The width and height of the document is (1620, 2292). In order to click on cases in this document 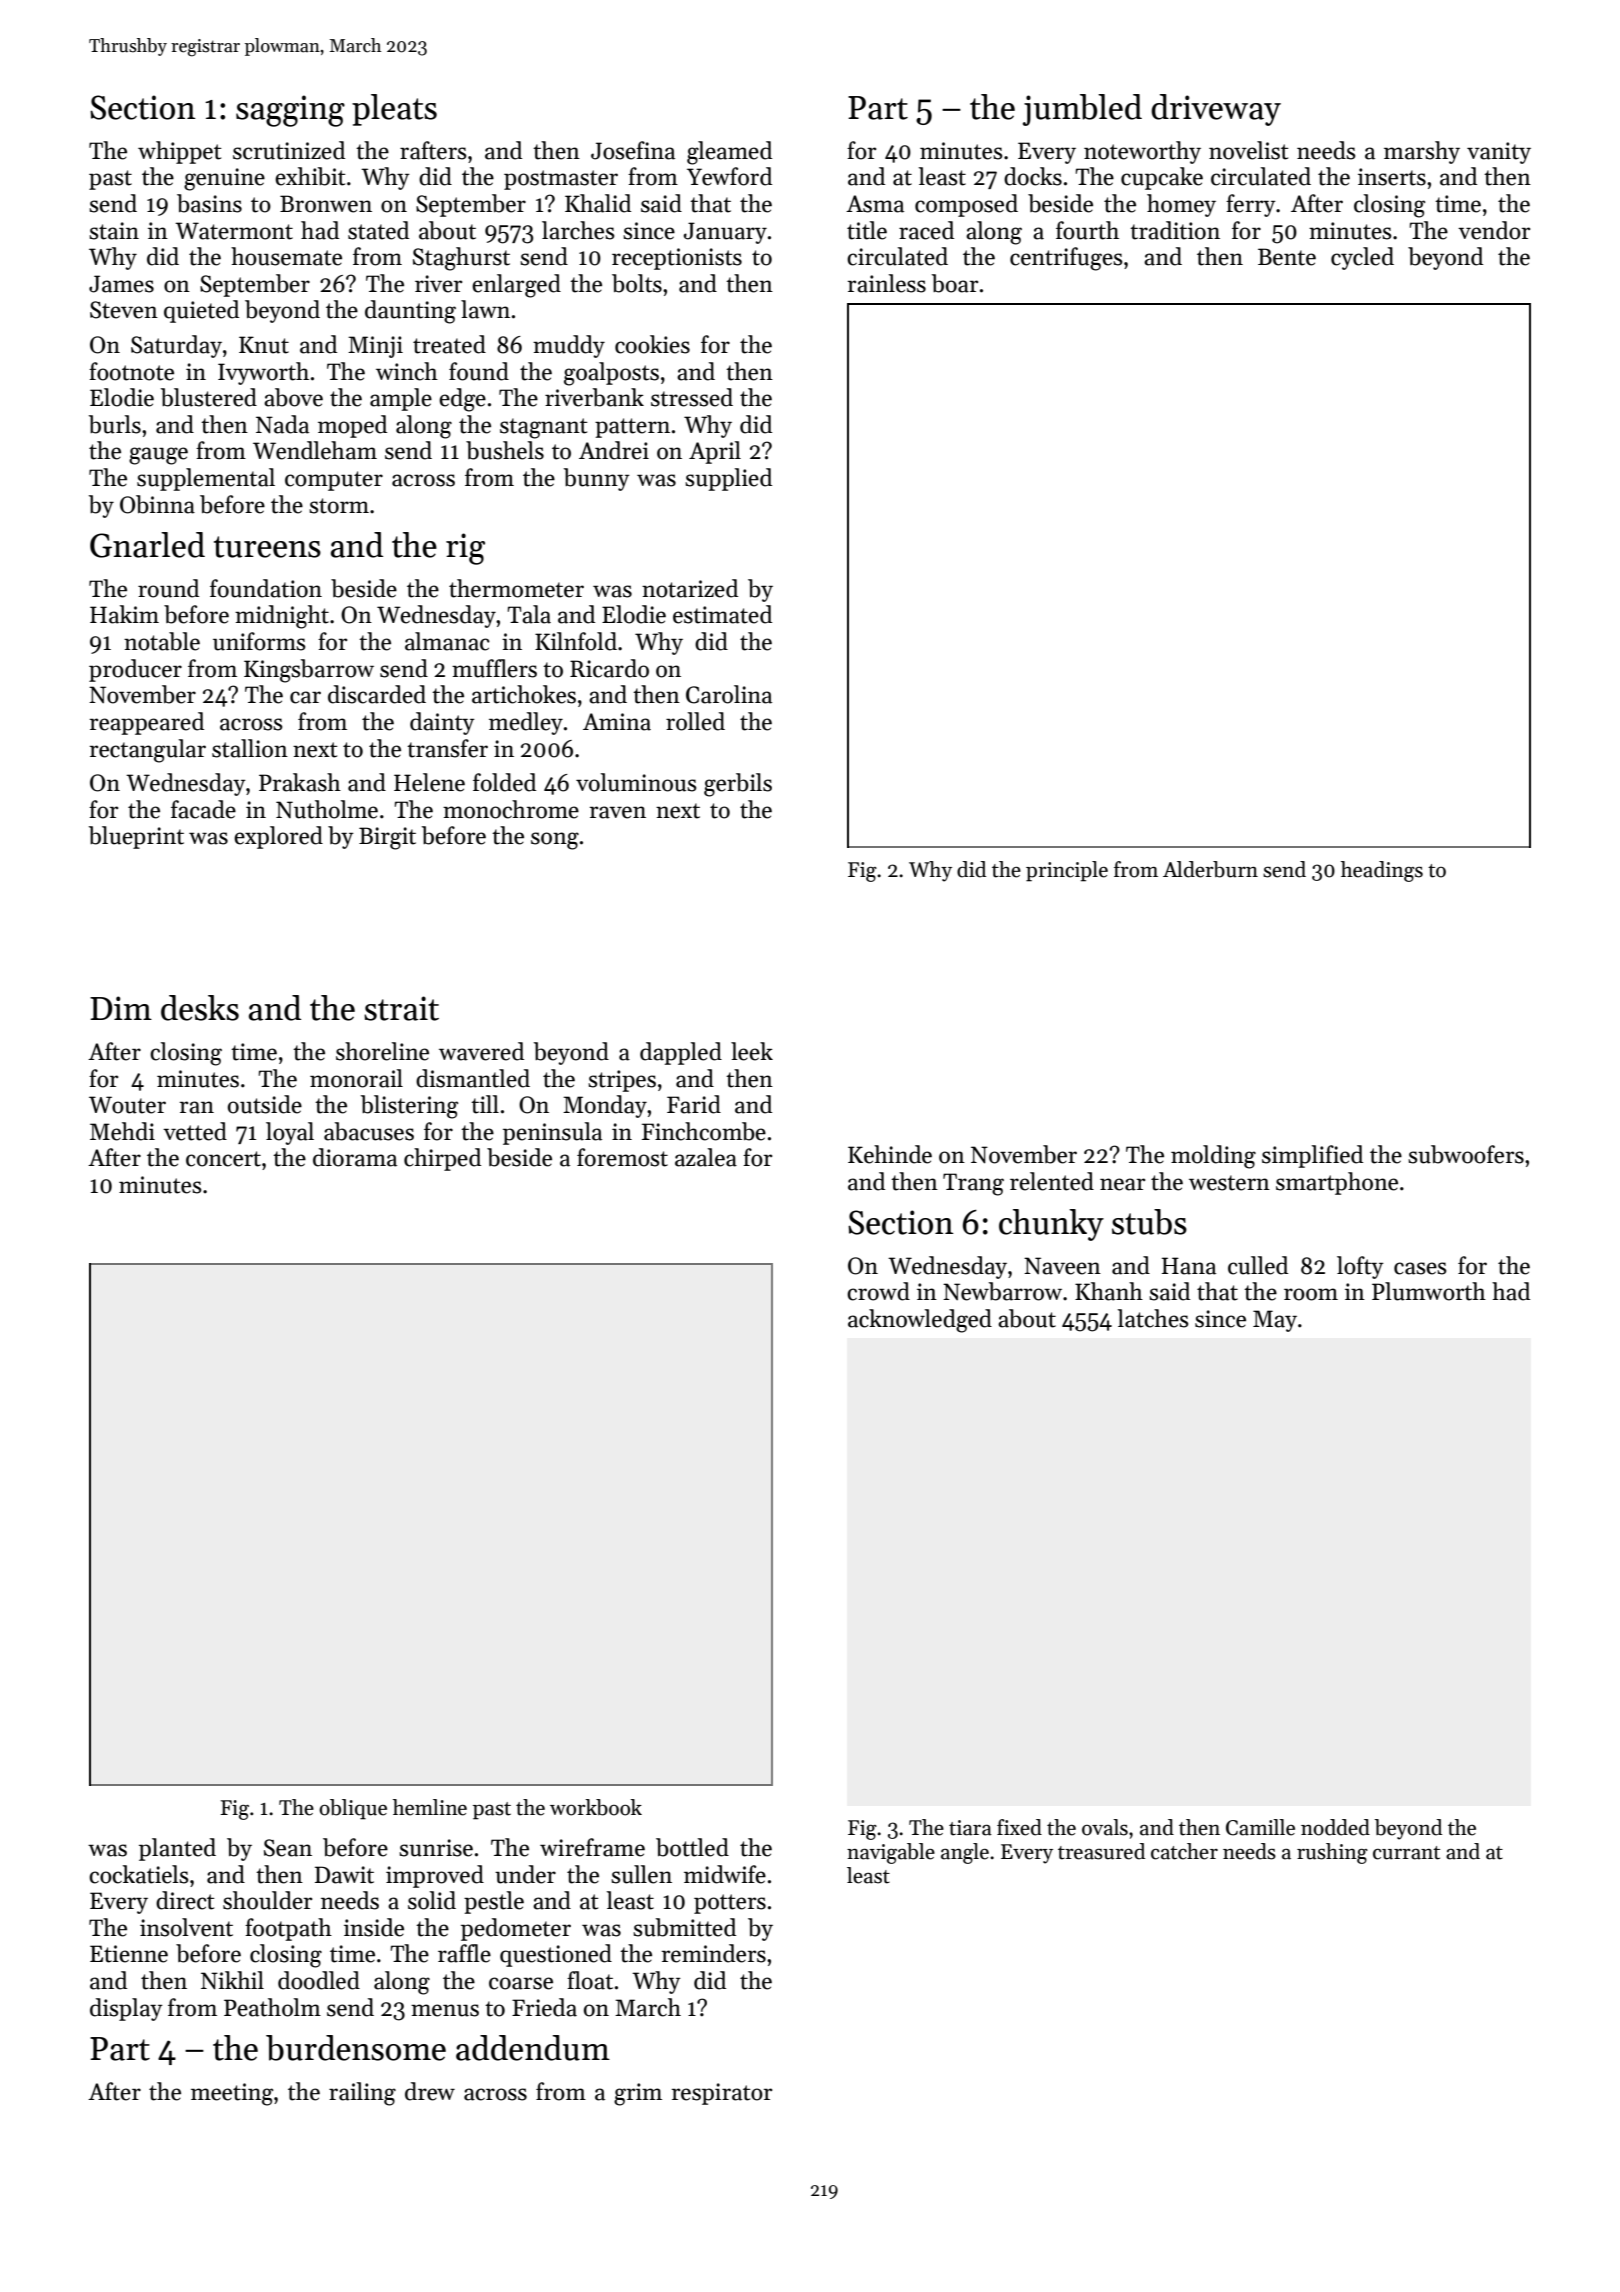, I will do `click(1420, 1268)`.
